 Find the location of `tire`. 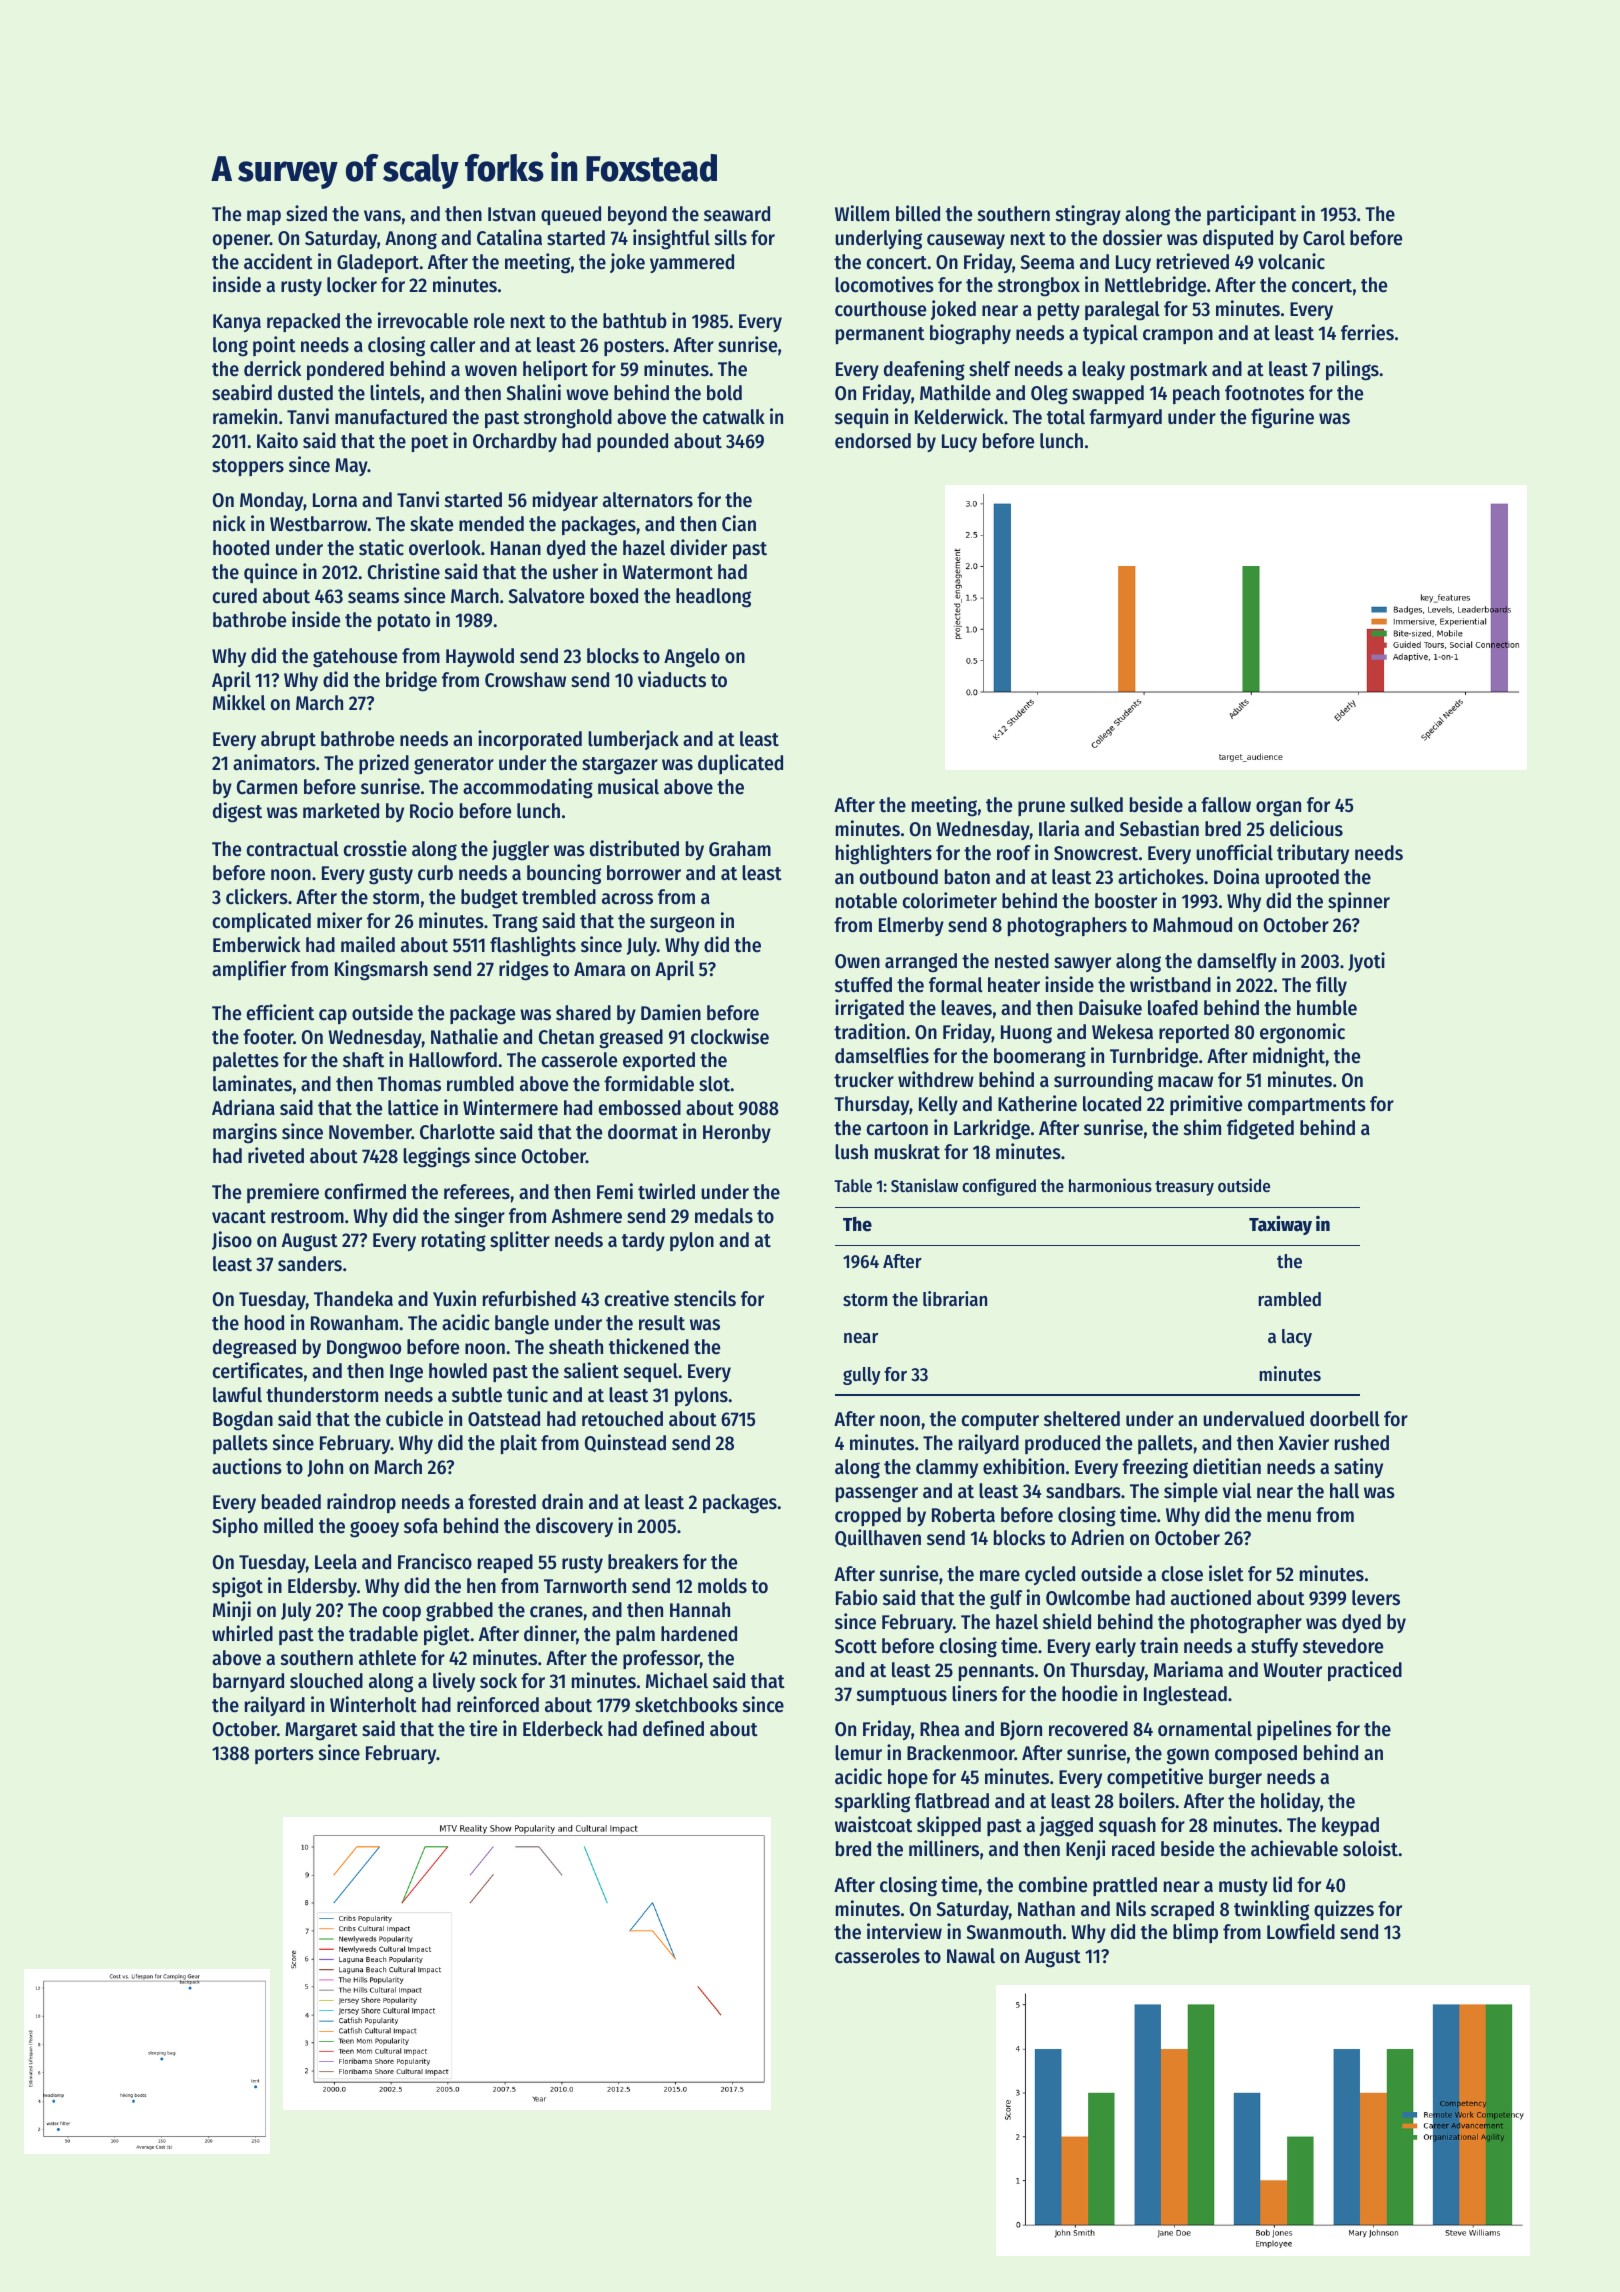

tire is located at coordinates (483, 1728).
